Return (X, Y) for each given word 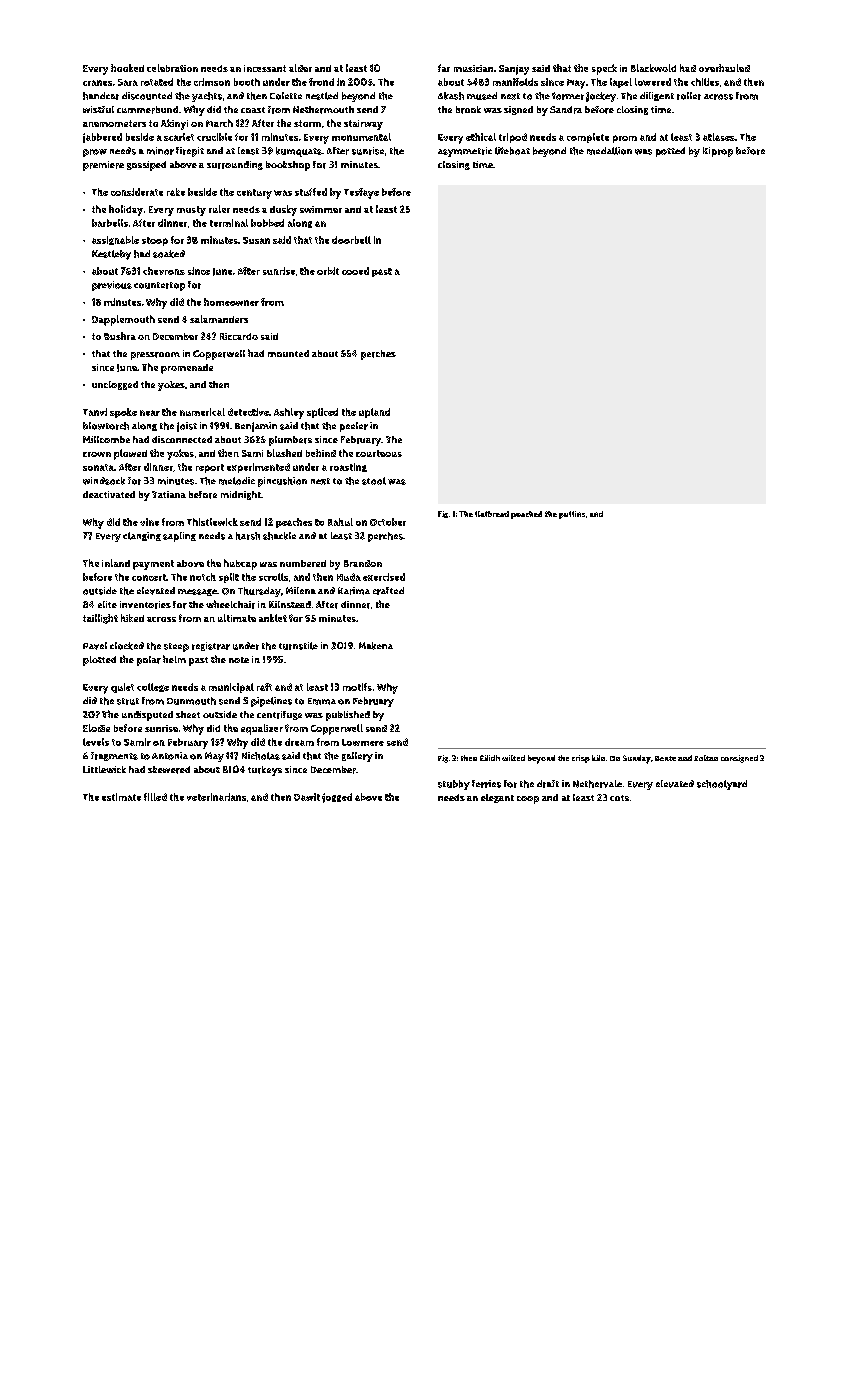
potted (670, 152)
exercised (384, 577)
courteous (379, 453)
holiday (126, 210)
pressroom (155, 356)
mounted (288, 353)
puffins (572, 515)
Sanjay (514, 70)
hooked (127, 68)
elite (107, 604)
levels (96, 742)
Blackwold (653, 68)
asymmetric (465, 152)
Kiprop (718, 152)
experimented (258, 468)
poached (526, 515)
